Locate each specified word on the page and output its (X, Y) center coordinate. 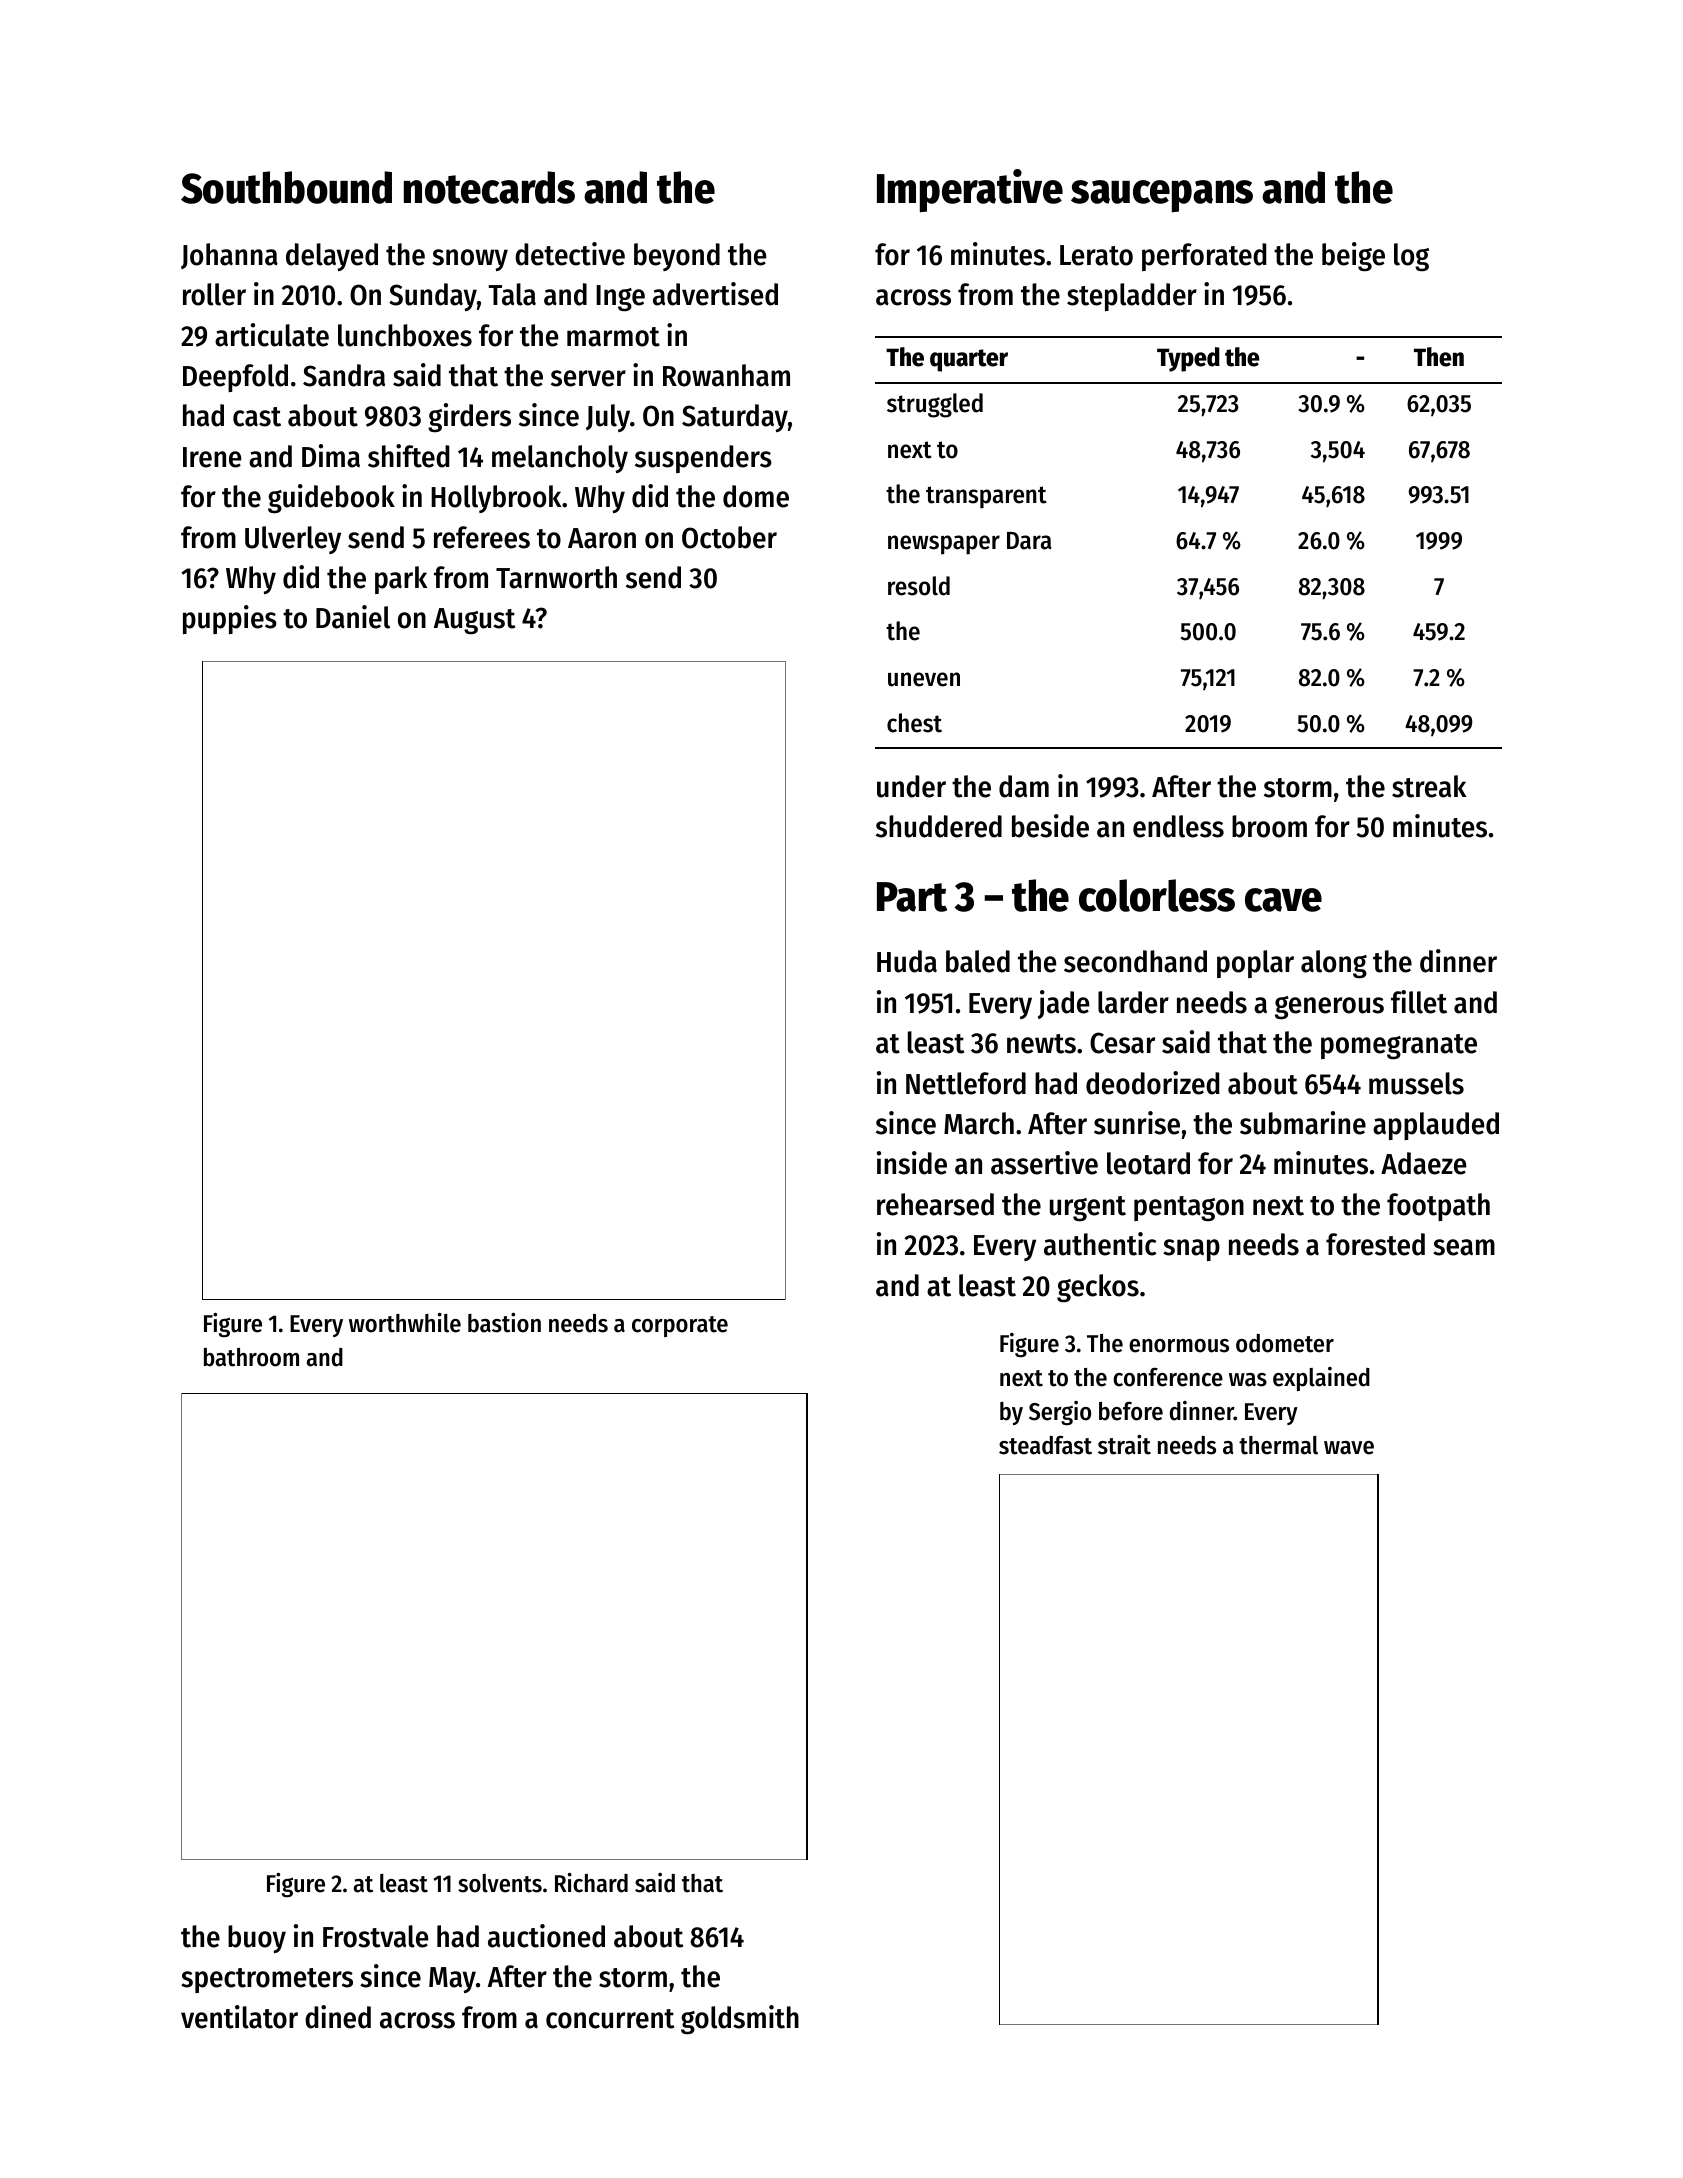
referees (482, 537)
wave (1349, 1448)
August (474, 621)
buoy (257, 1939)
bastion (504, 1323)
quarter (969, 360)
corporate (680, 1326)
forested (1375, 1244)
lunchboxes (405, 335)
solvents (500, 1883)
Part (912, 897)
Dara (1029, 541)
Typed (1188, 359)
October (729, 537)
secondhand (1135, 961)
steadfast (1045, 1445)
